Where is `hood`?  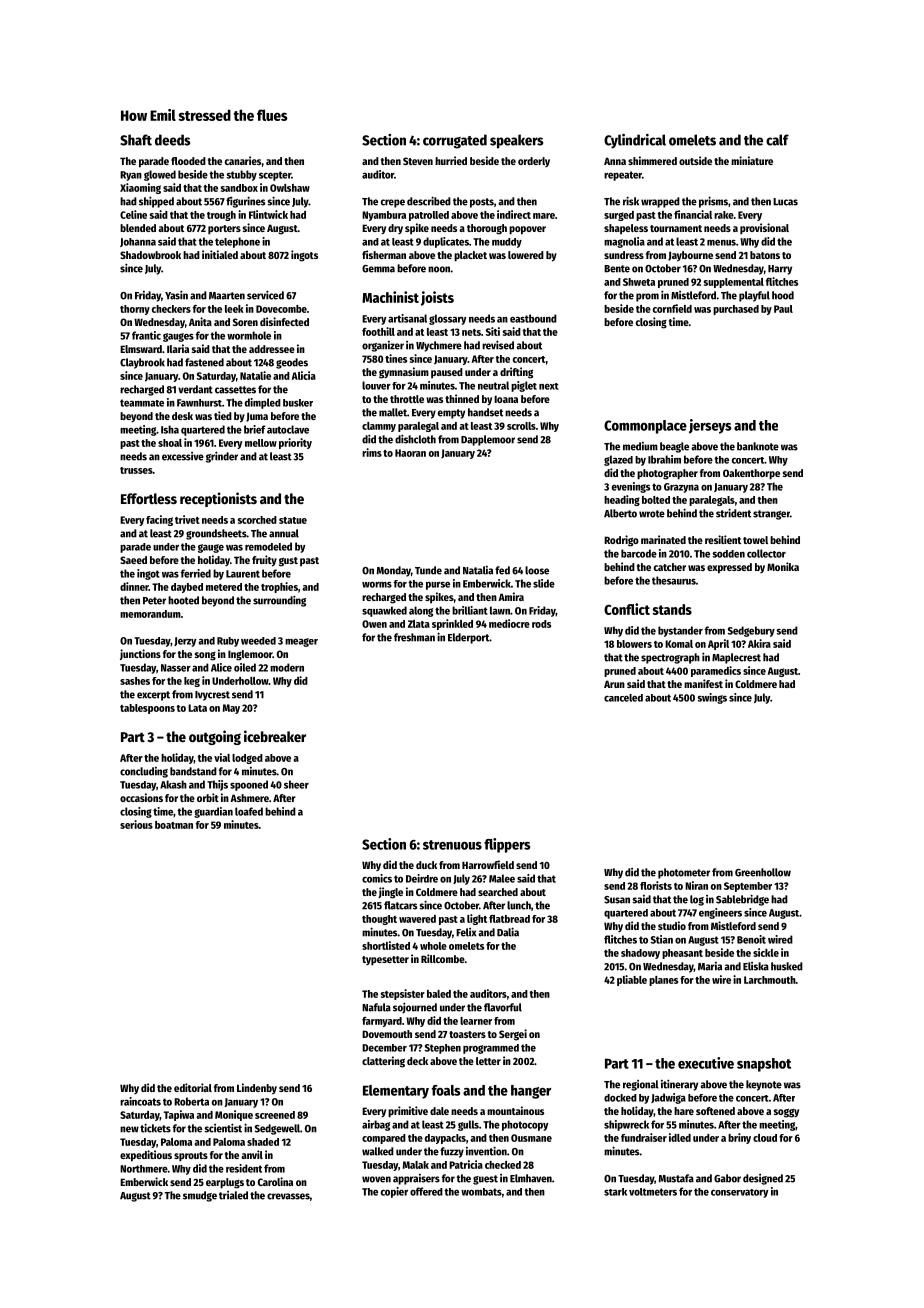 hood is located at coordinates (783, 295).
